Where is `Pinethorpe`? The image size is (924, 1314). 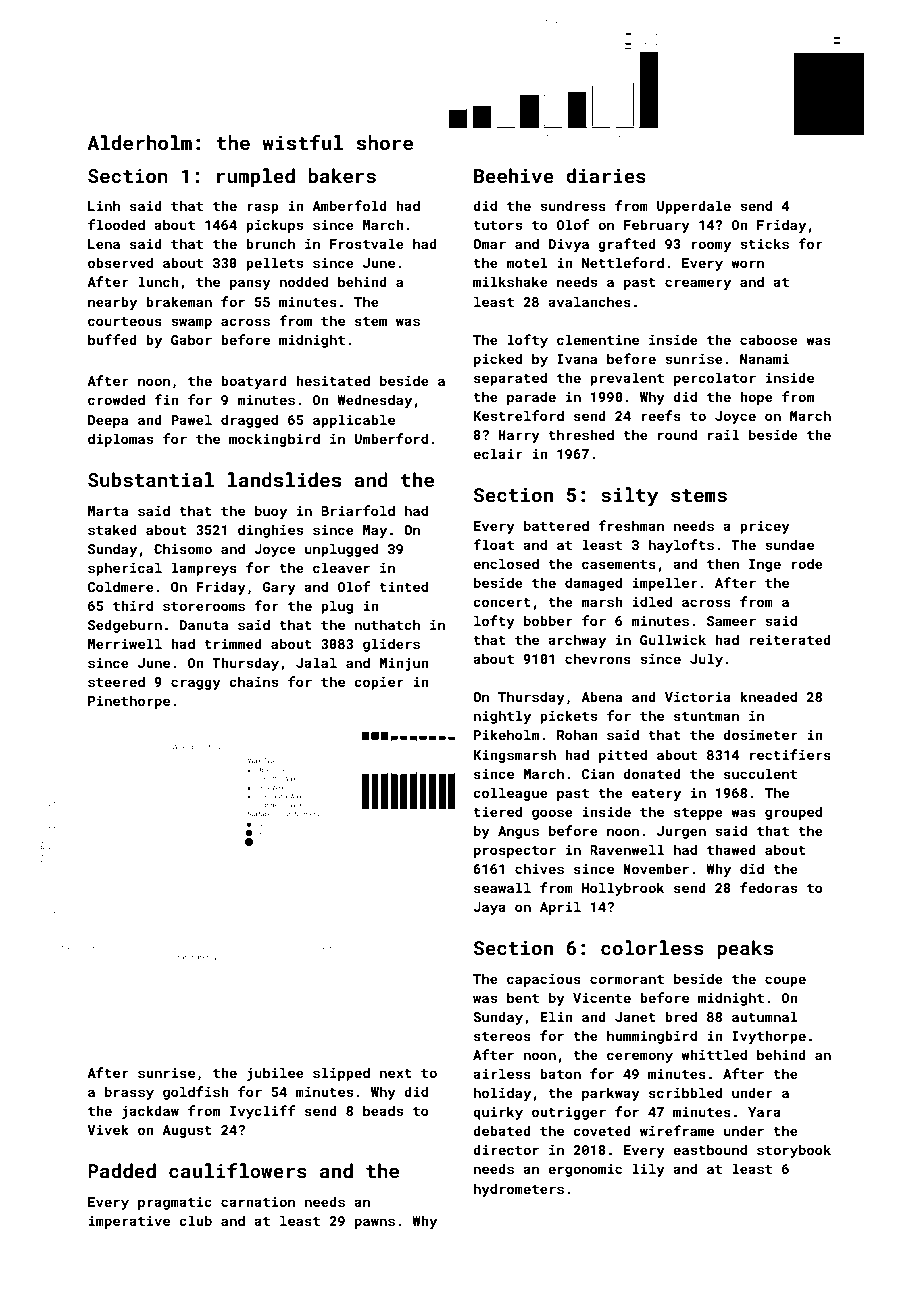
Pinethorpe is located at coordinates (129, 702).
